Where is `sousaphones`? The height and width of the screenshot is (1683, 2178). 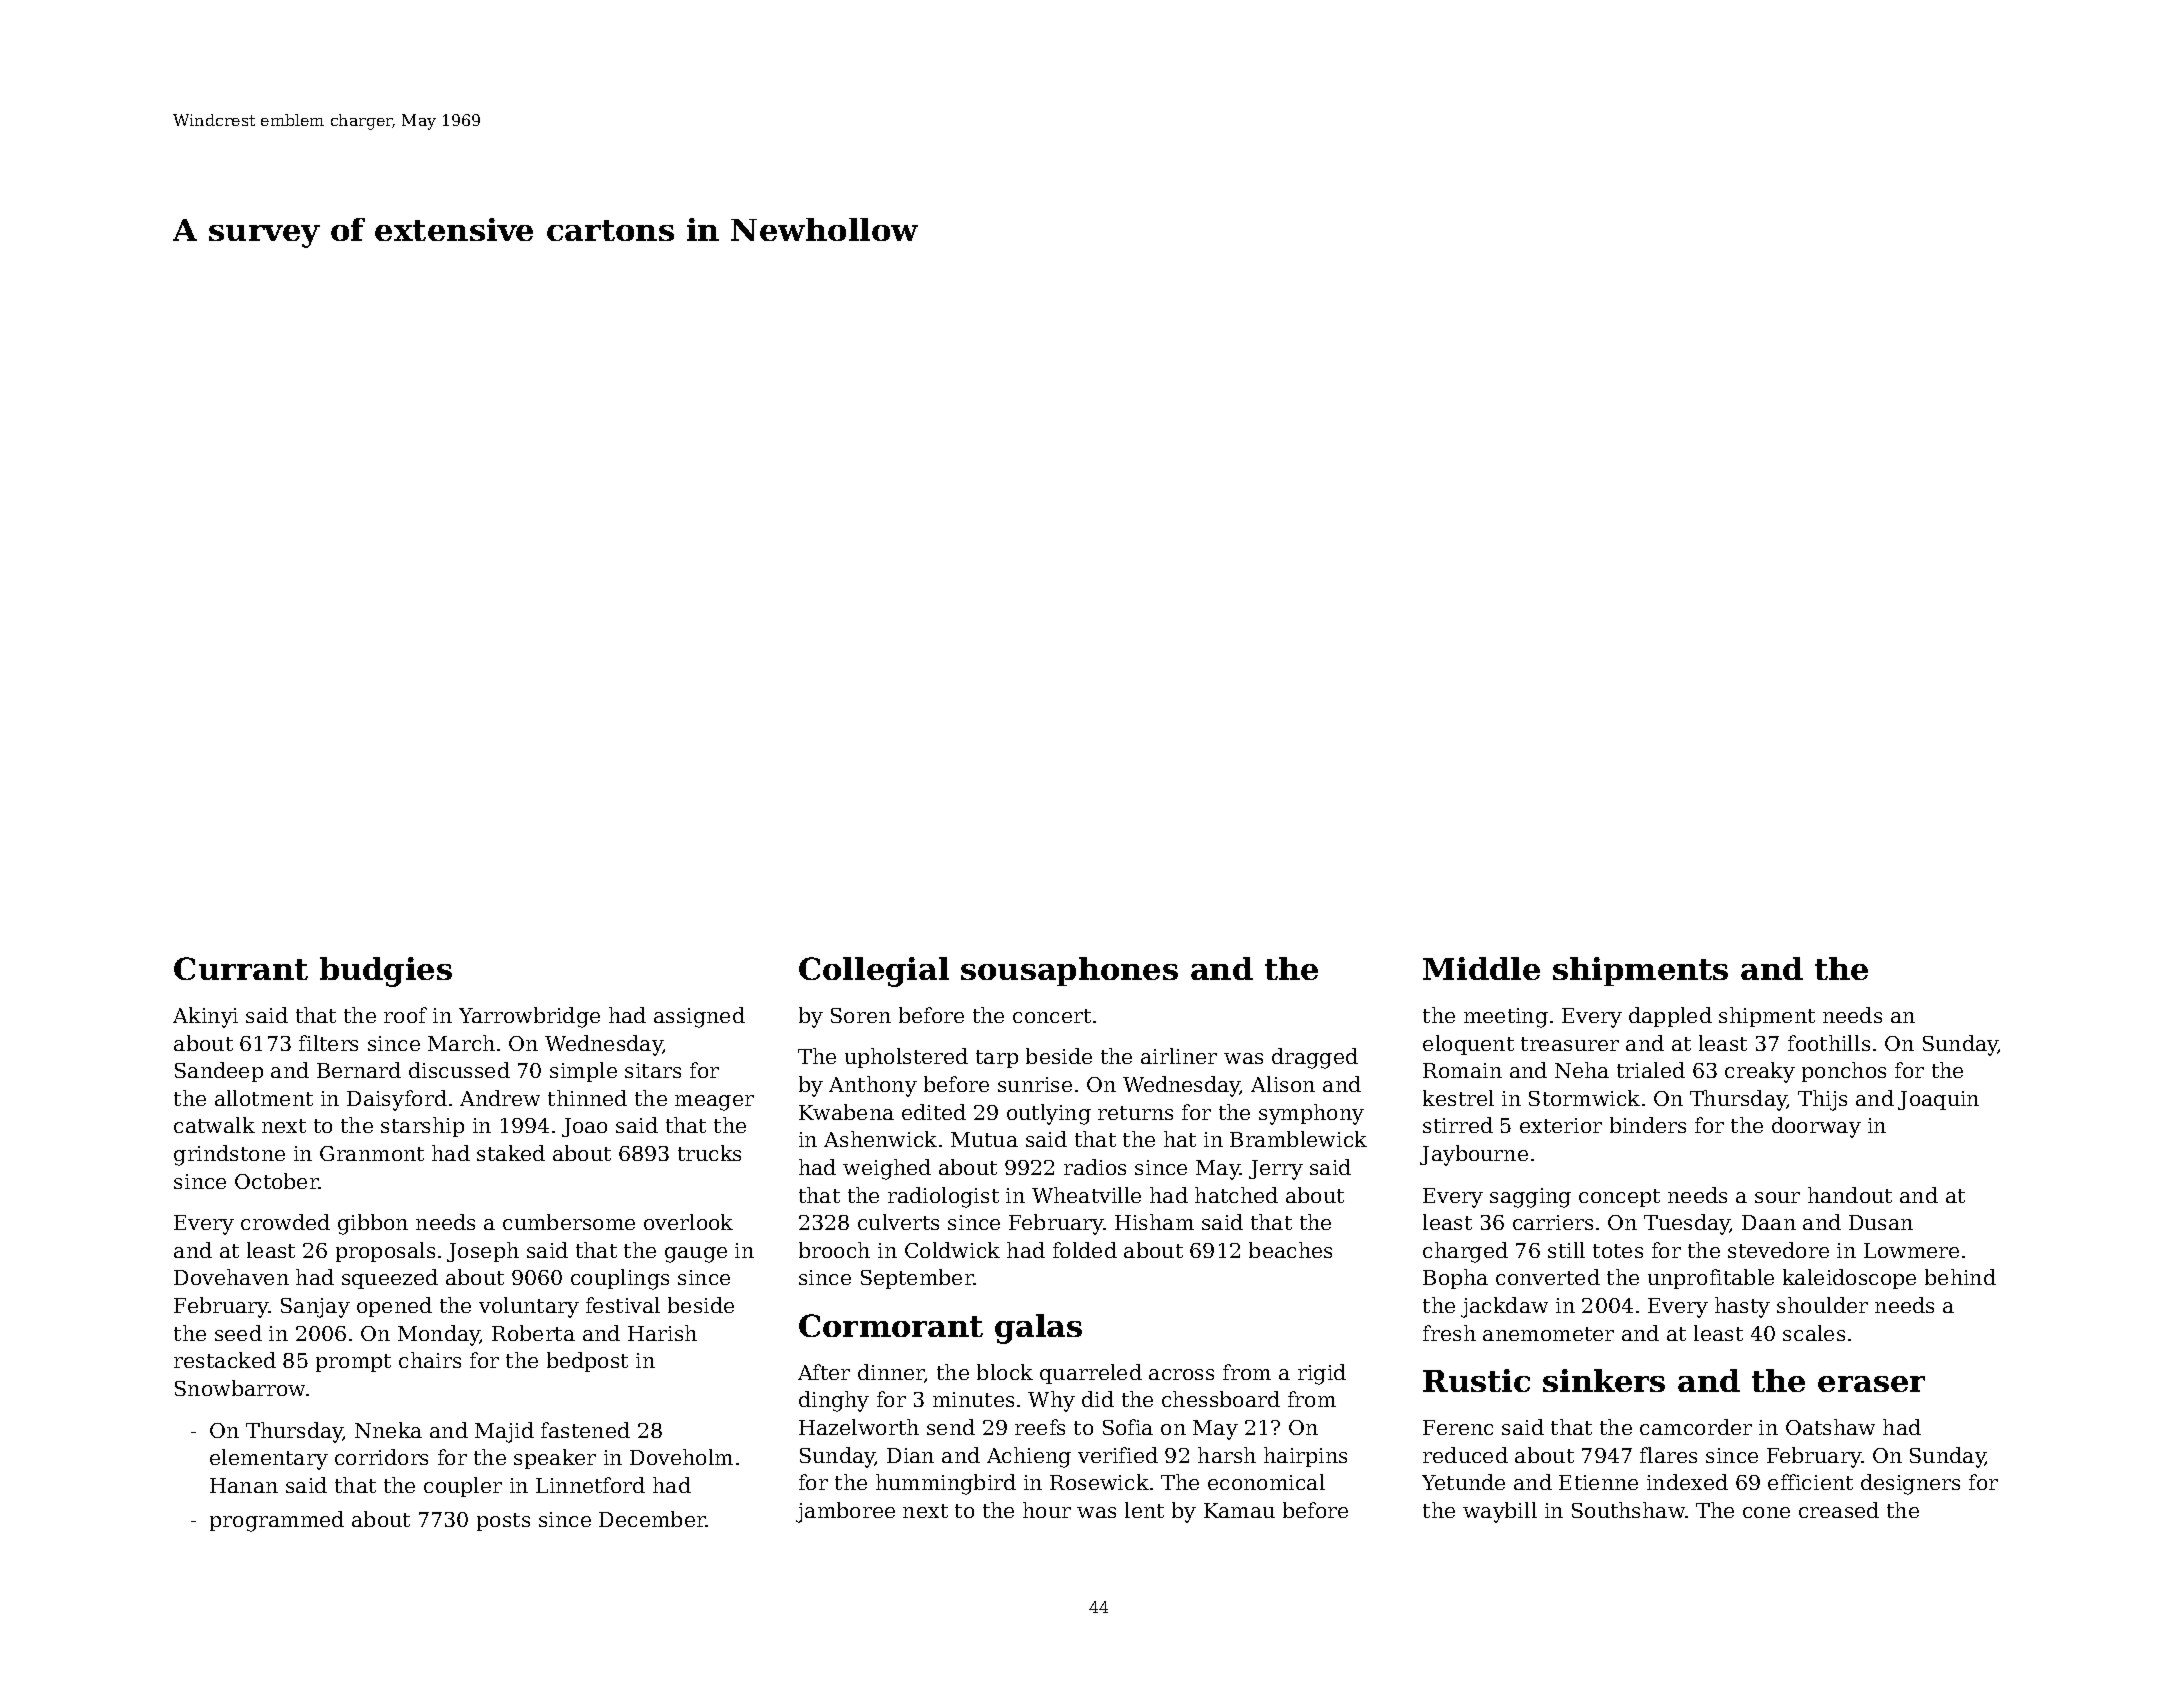 sousaphones is located at coordinates (1069, 971).
